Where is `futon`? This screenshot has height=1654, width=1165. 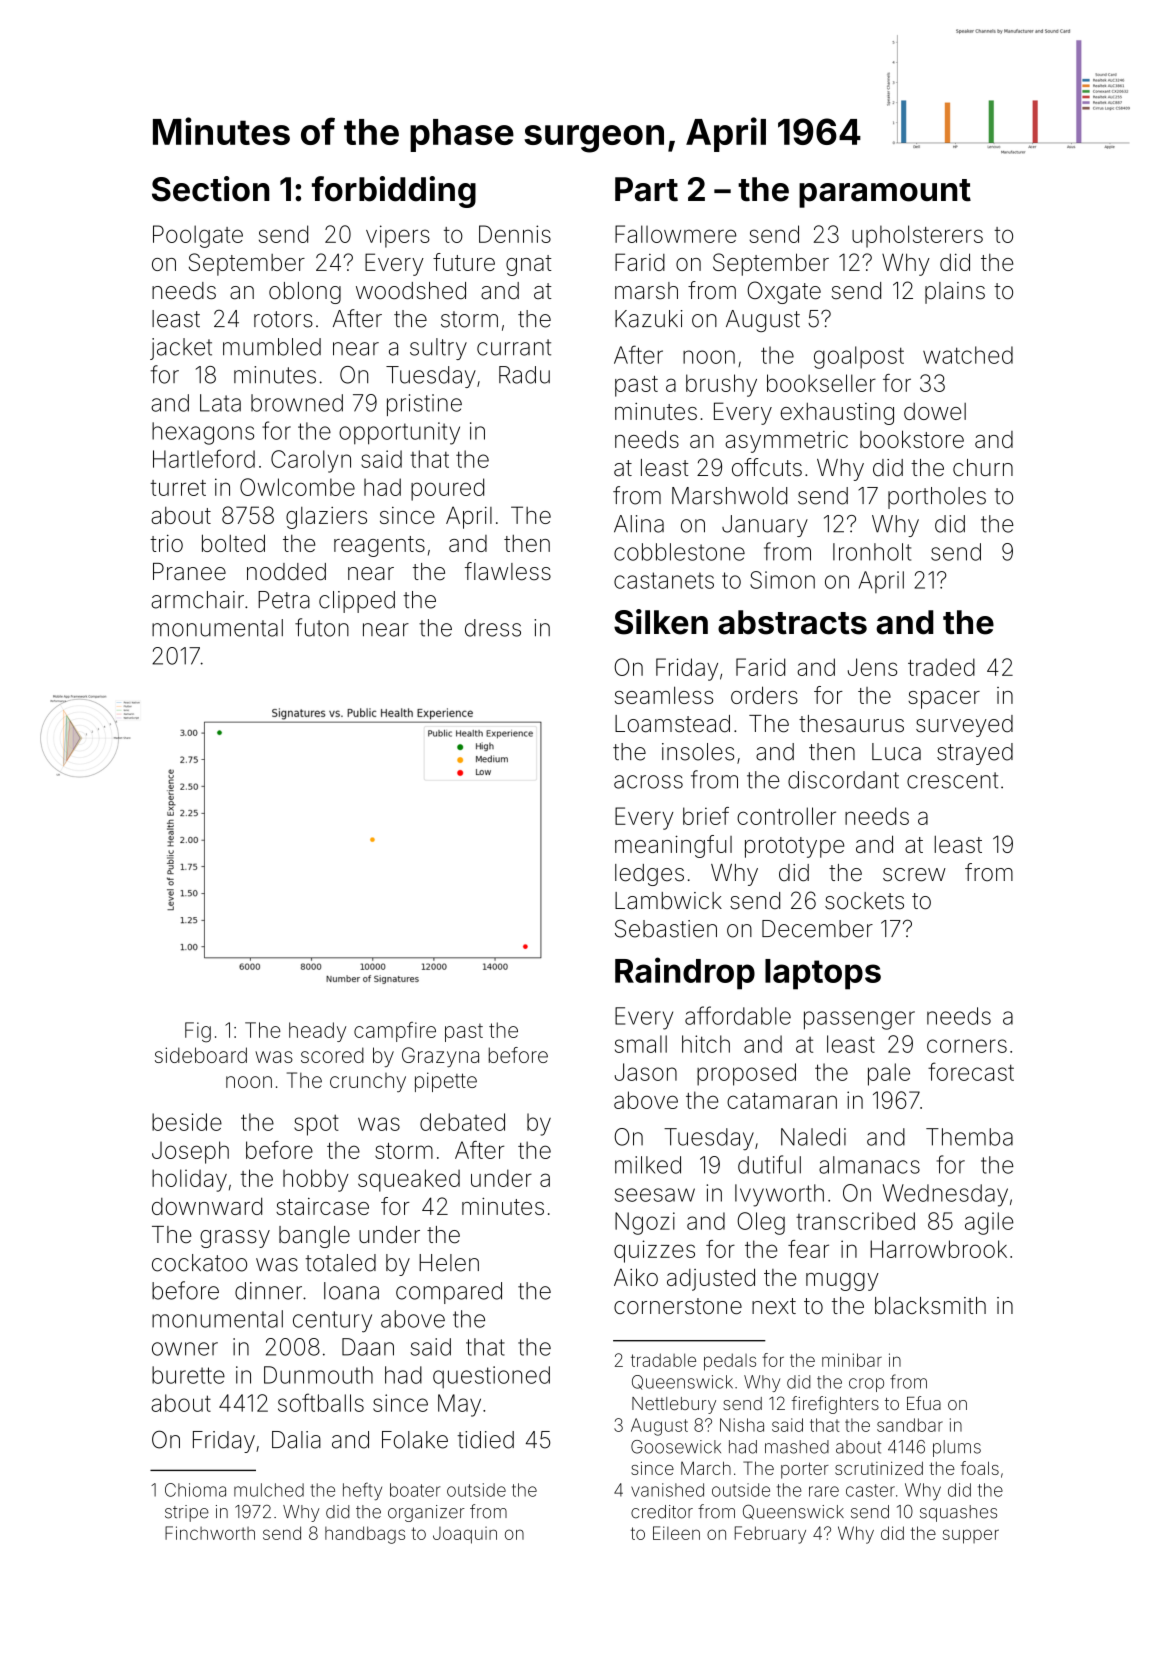
futon is located at coordinates (322, 627).
